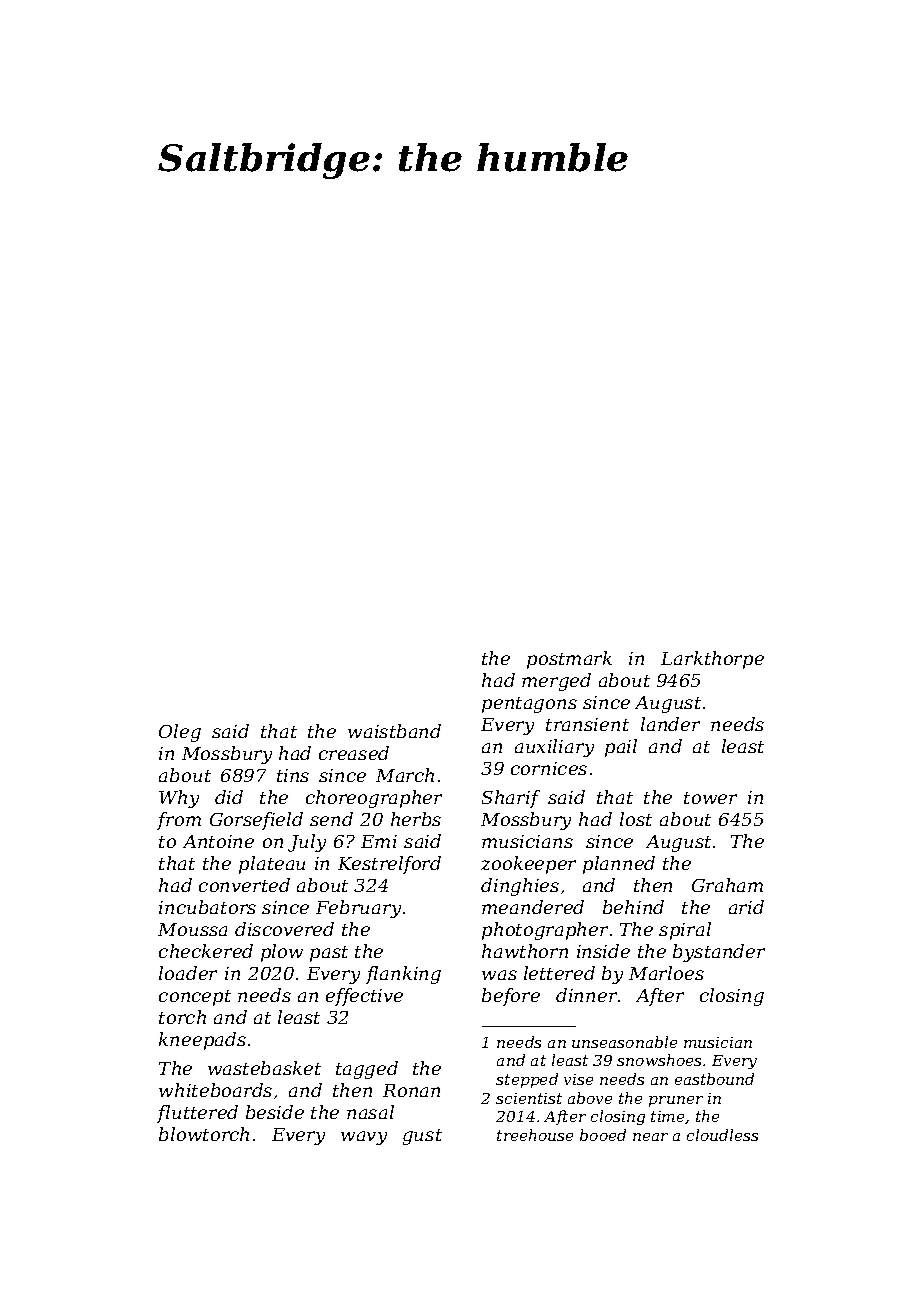 The image size is (924, 1311). Describe the element at coordinates (569, 660) in the screenshot. I see `postmark` at that location.
